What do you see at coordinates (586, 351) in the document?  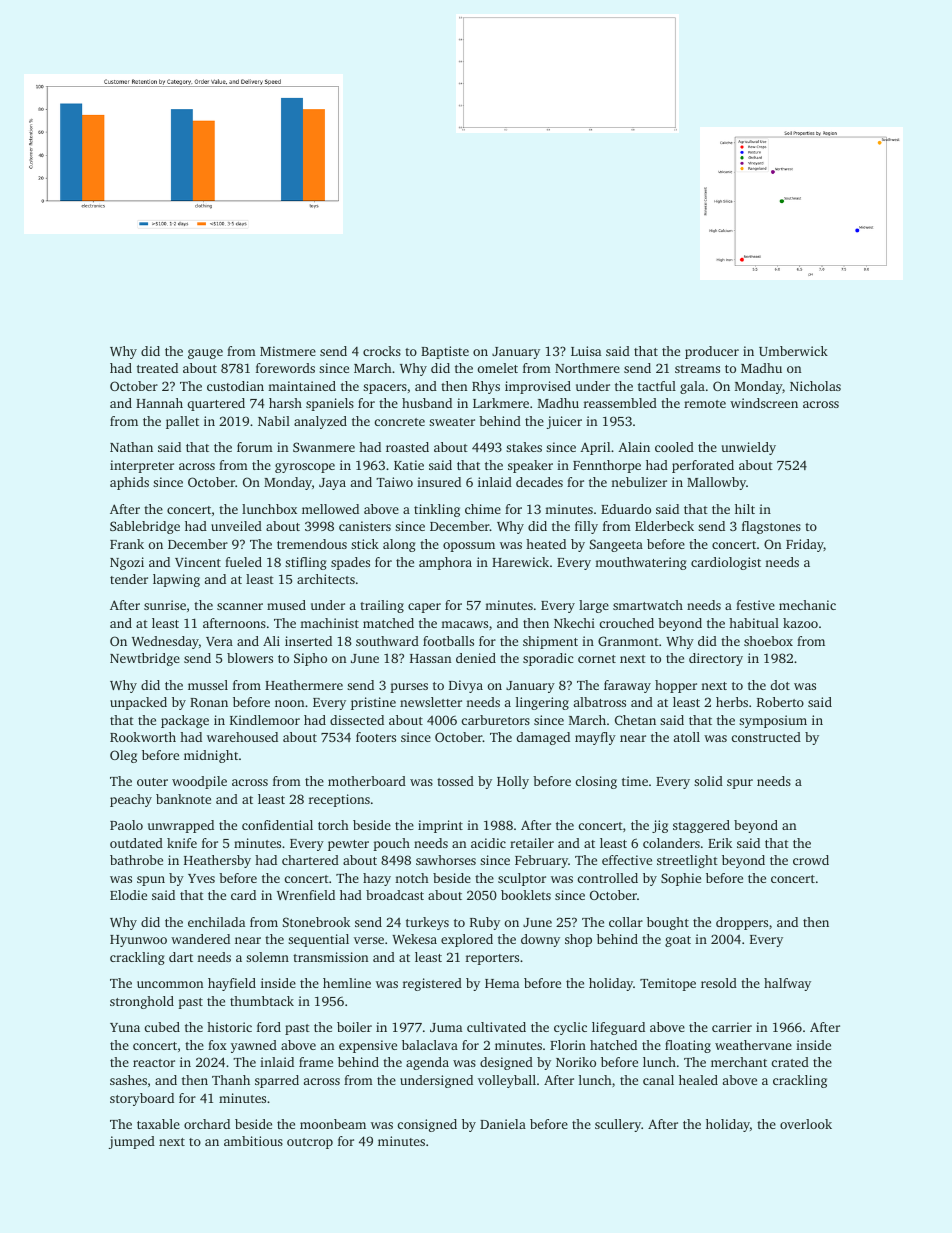 I see `Luisa` at bounding box center [586, 351].
